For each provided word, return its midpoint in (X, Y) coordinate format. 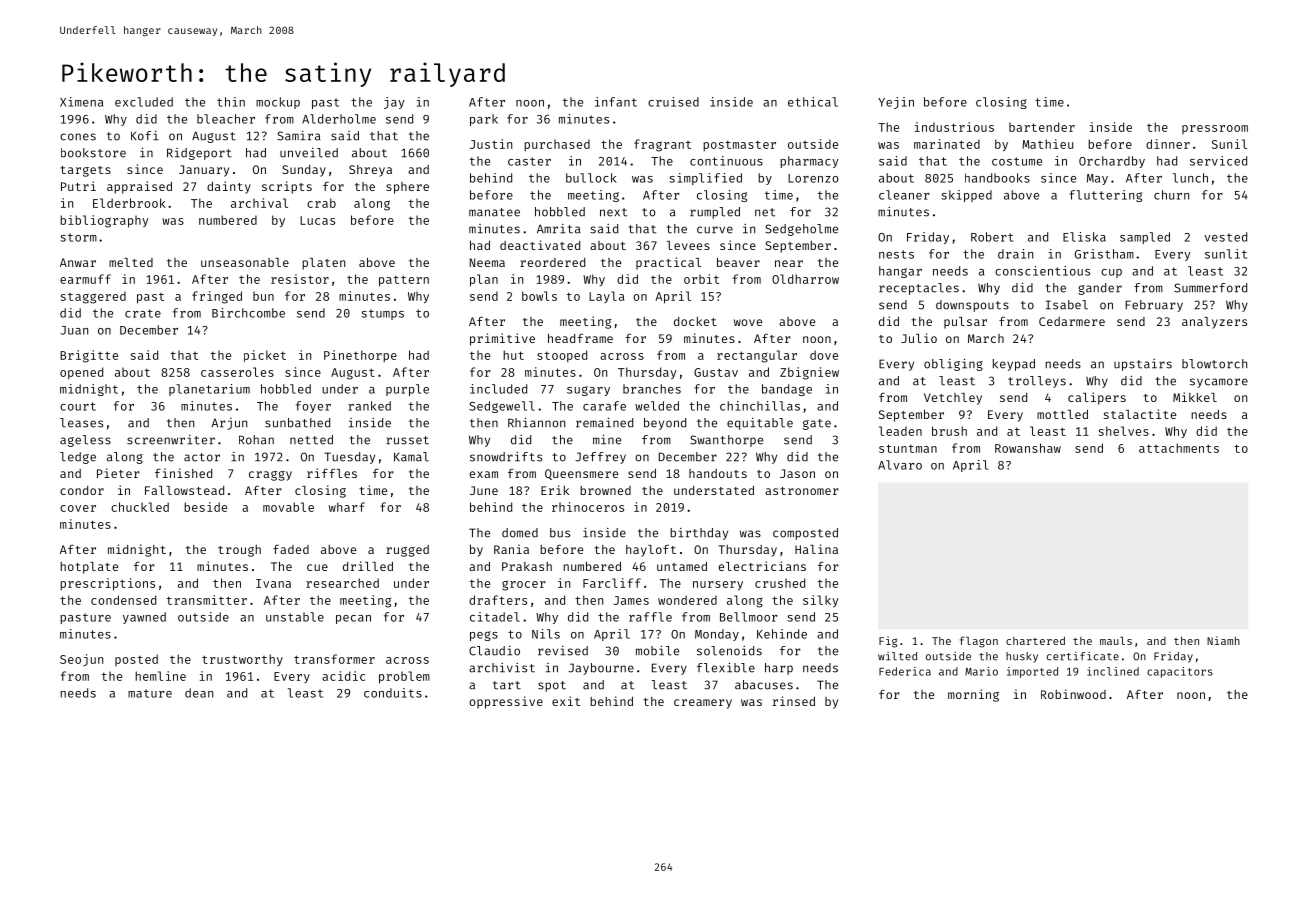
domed (520, 533)
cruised (673, 102)
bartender (1042, 127)
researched (342, 583)
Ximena (81, 102)
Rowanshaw (1028, 448)
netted (311, 440)
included (498, 389)
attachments (1179, 448)
